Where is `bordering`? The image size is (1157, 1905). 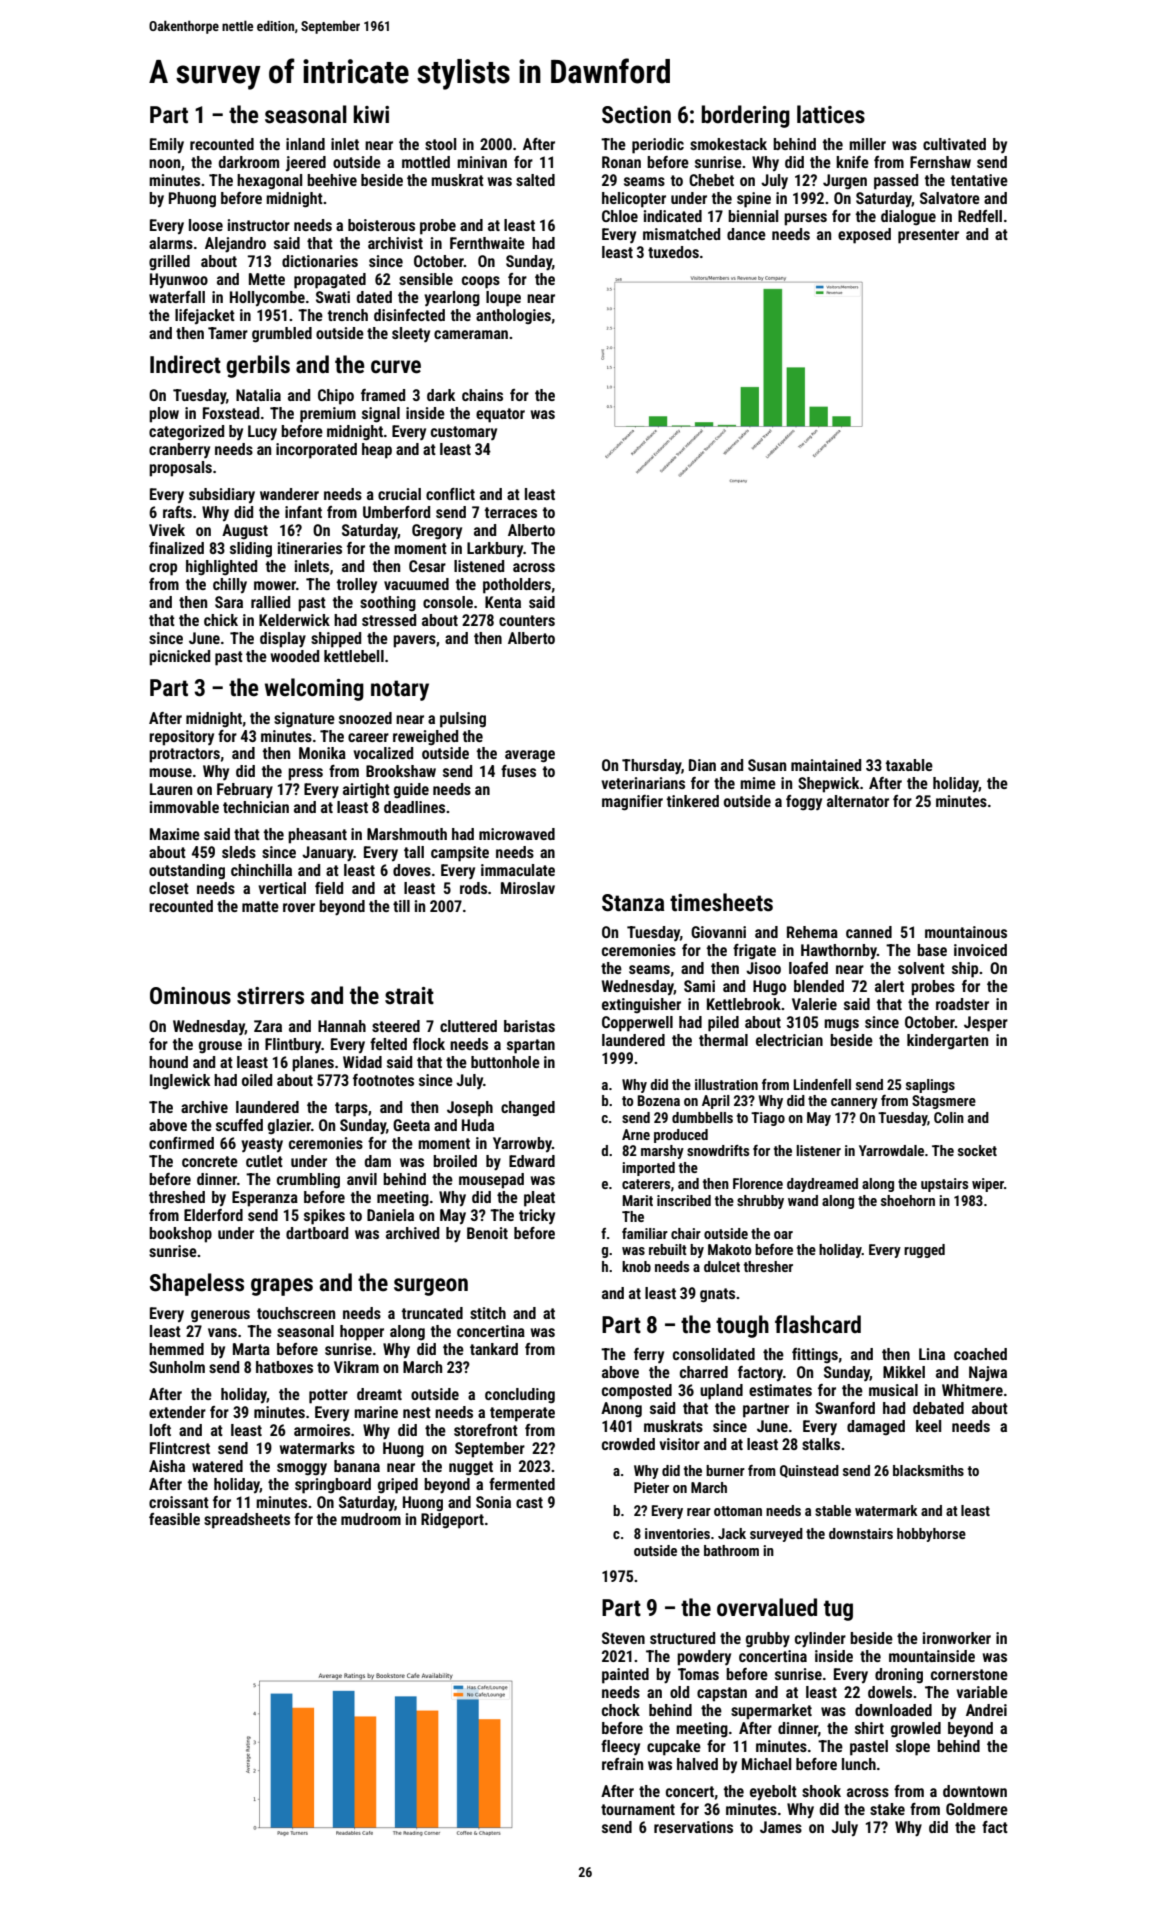
bordering is located at coordinates (746, 116).
